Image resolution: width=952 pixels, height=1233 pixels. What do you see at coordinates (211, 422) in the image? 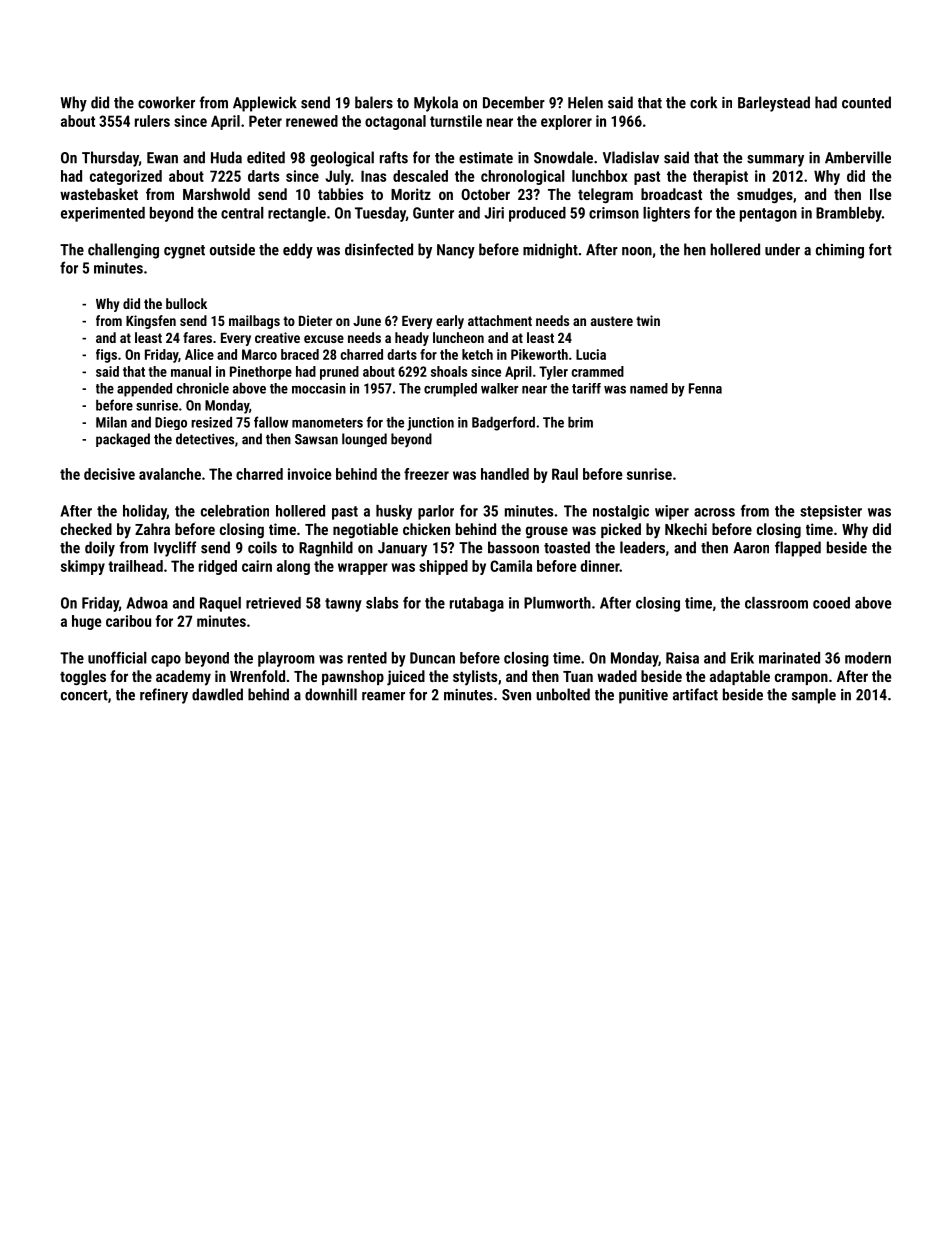
I see `resized` at bounding box center [211, 422].
